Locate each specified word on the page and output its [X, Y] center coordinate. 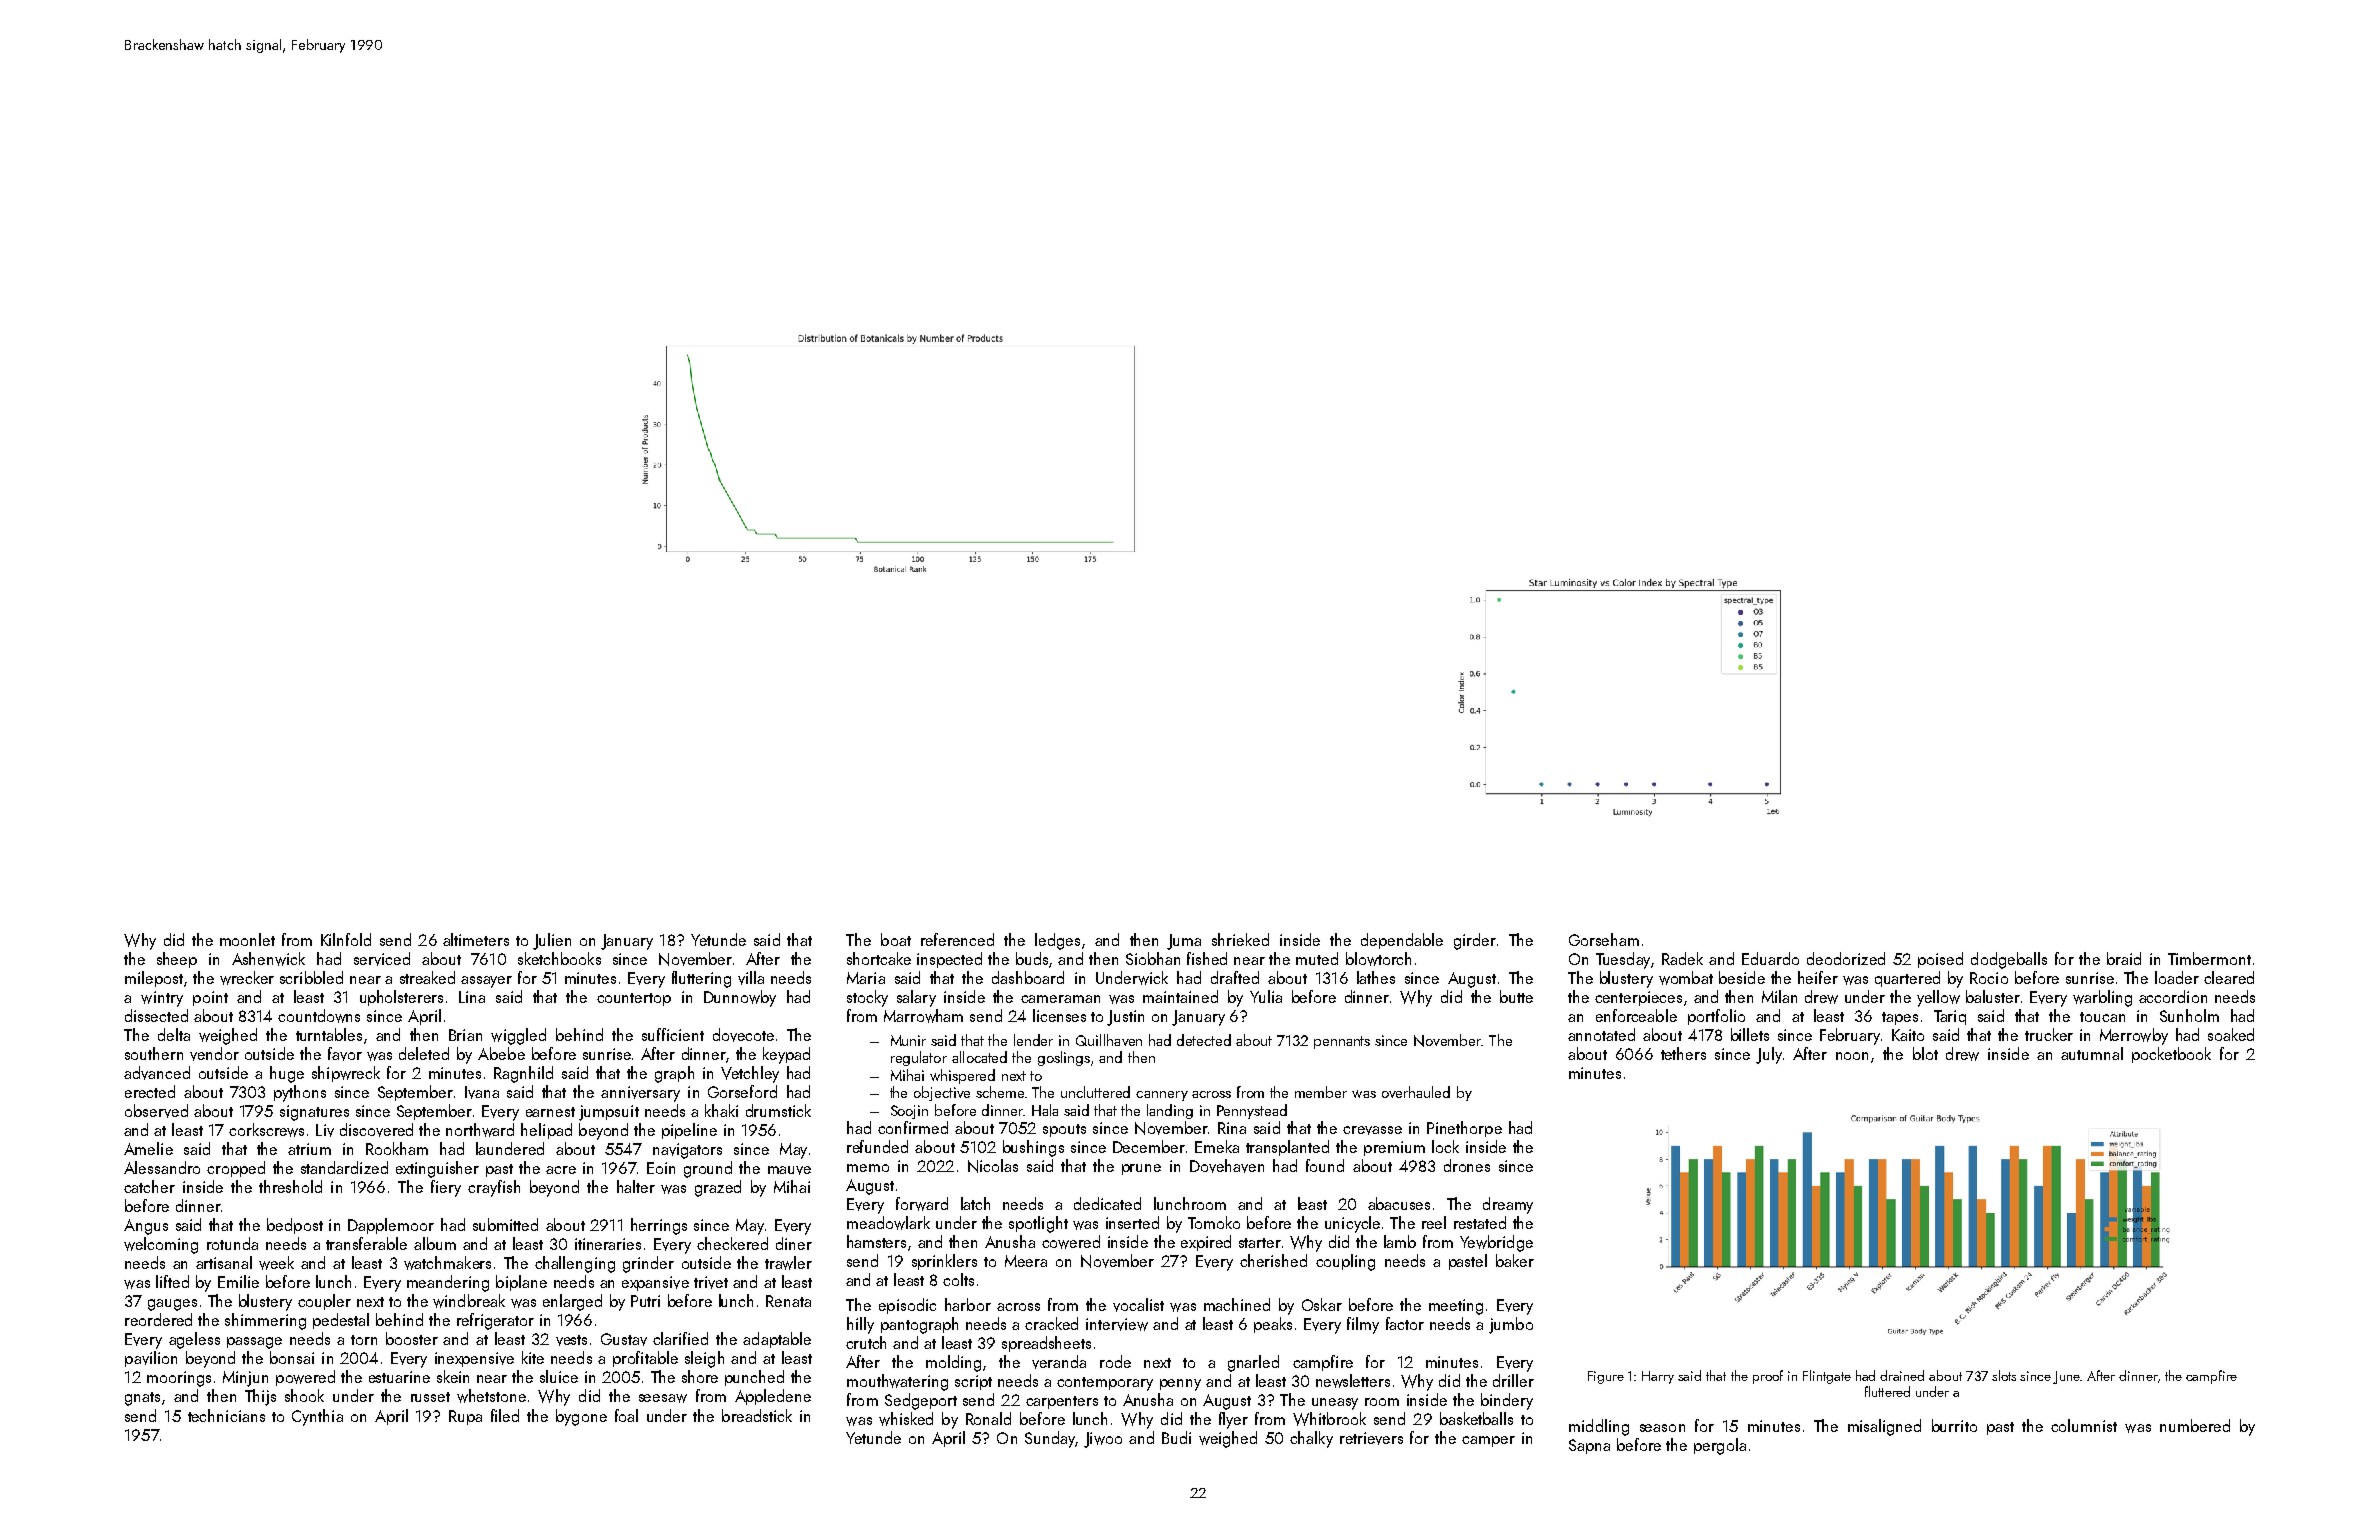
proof [1768, 1377]
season [1662, 1428]
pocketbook [2171, 1055]
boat [896, 939]
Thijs [260, 1397]
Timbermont [2209, 958]
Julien [552, 941]
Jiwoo [1103, 1440]
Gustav [624, 1339]
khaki [721, 1110]
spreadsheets [1046, 1344]
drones [1467, 1165]
